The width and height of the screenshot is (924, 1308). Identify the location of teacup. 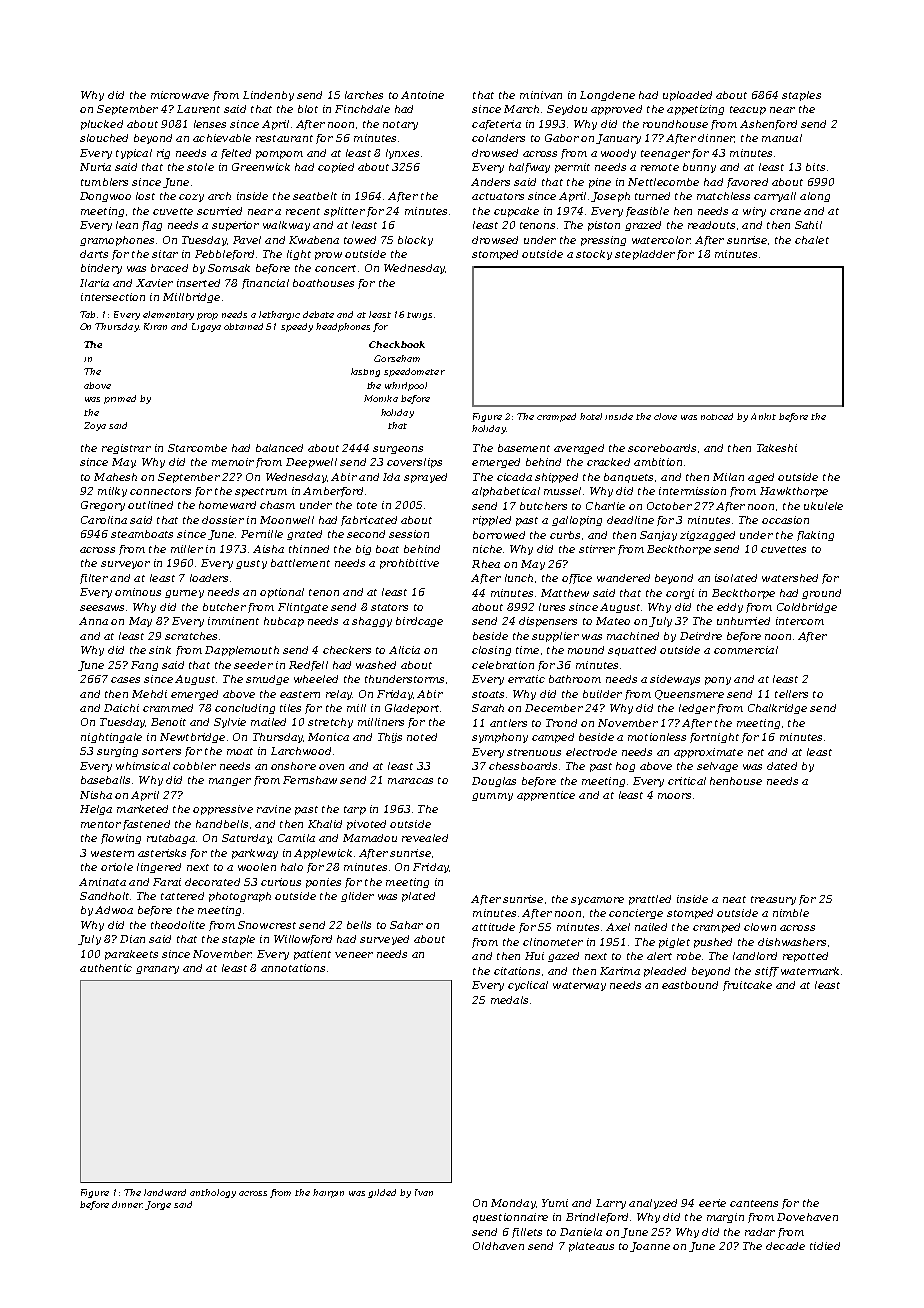
(748, 110).
